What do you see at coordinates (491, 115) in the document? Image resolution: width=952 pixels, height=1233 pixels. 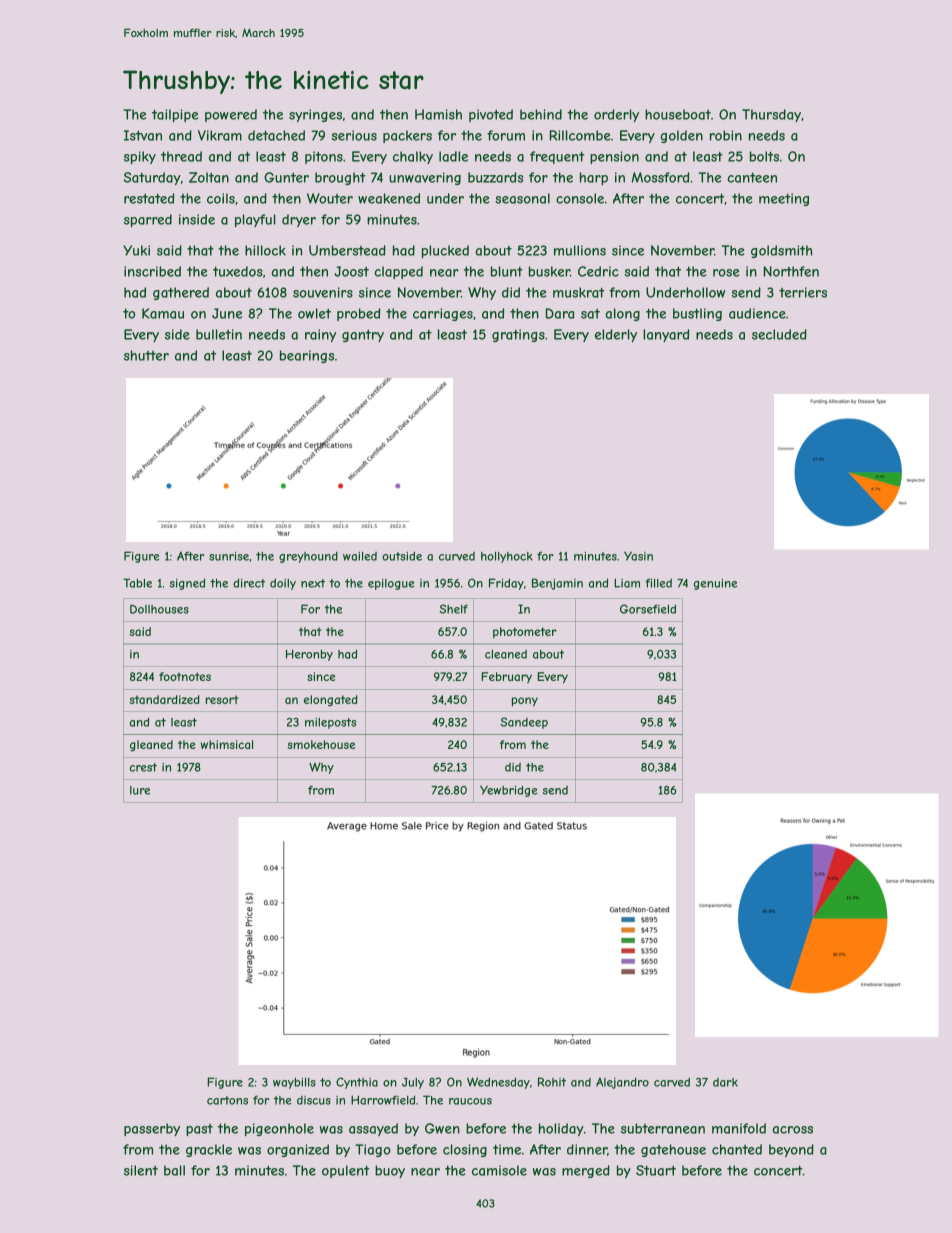 I see `pivoted` at bounding box center [491, 115].
